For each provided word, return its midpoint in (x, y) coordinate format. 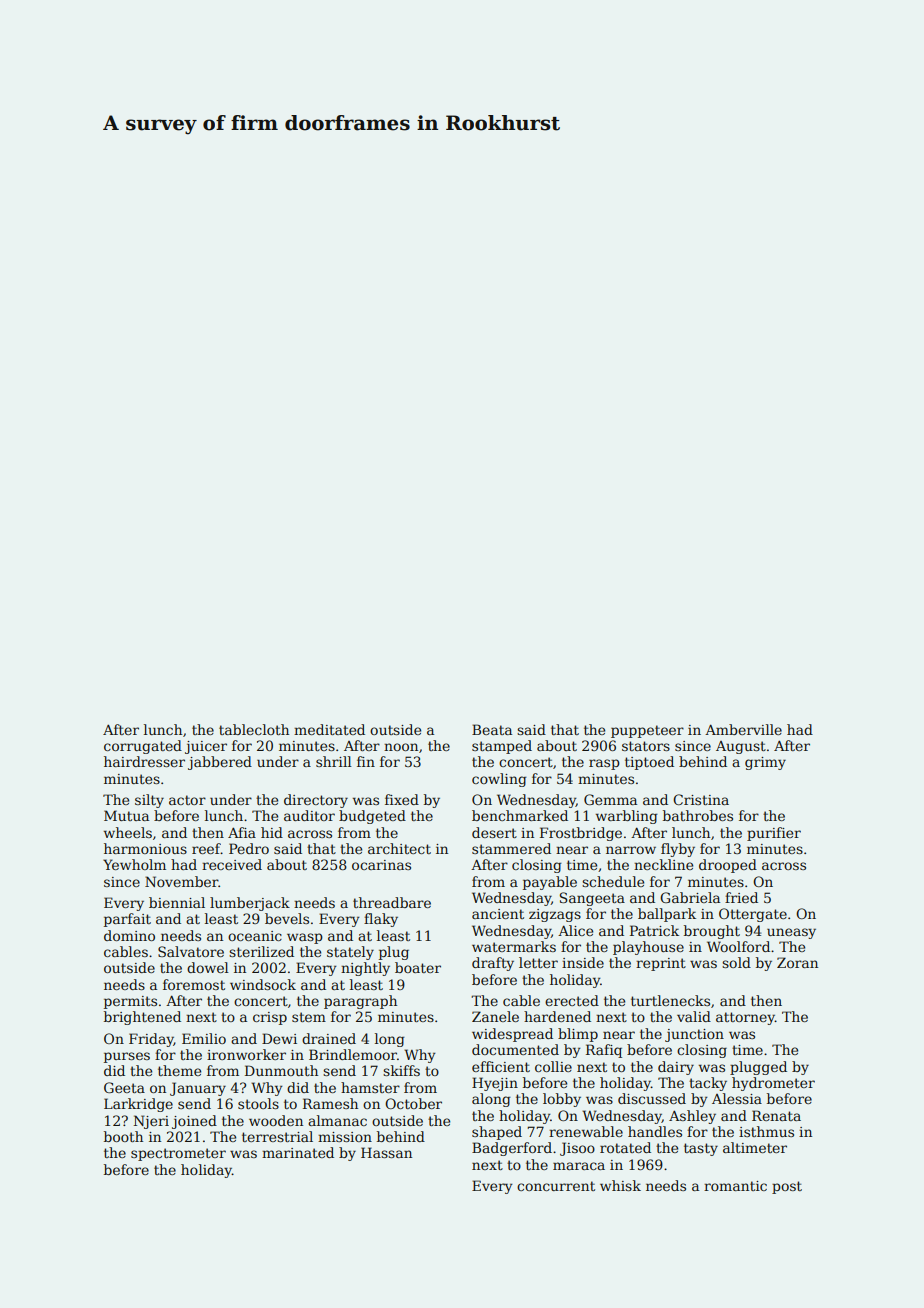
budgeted (372, 817)
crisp (270, 1018)
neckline (663, 864)
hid (272, 832)
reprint (661, 964)
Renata (776, 1115)
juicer (206, 747)
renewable (586, 1131)
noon (401, 747)
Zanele (495, 1016)
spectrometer (178, 1154)
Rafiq (604, 1051)
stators (646, 746)
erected (572, 1000)
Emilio (204, 1038)
